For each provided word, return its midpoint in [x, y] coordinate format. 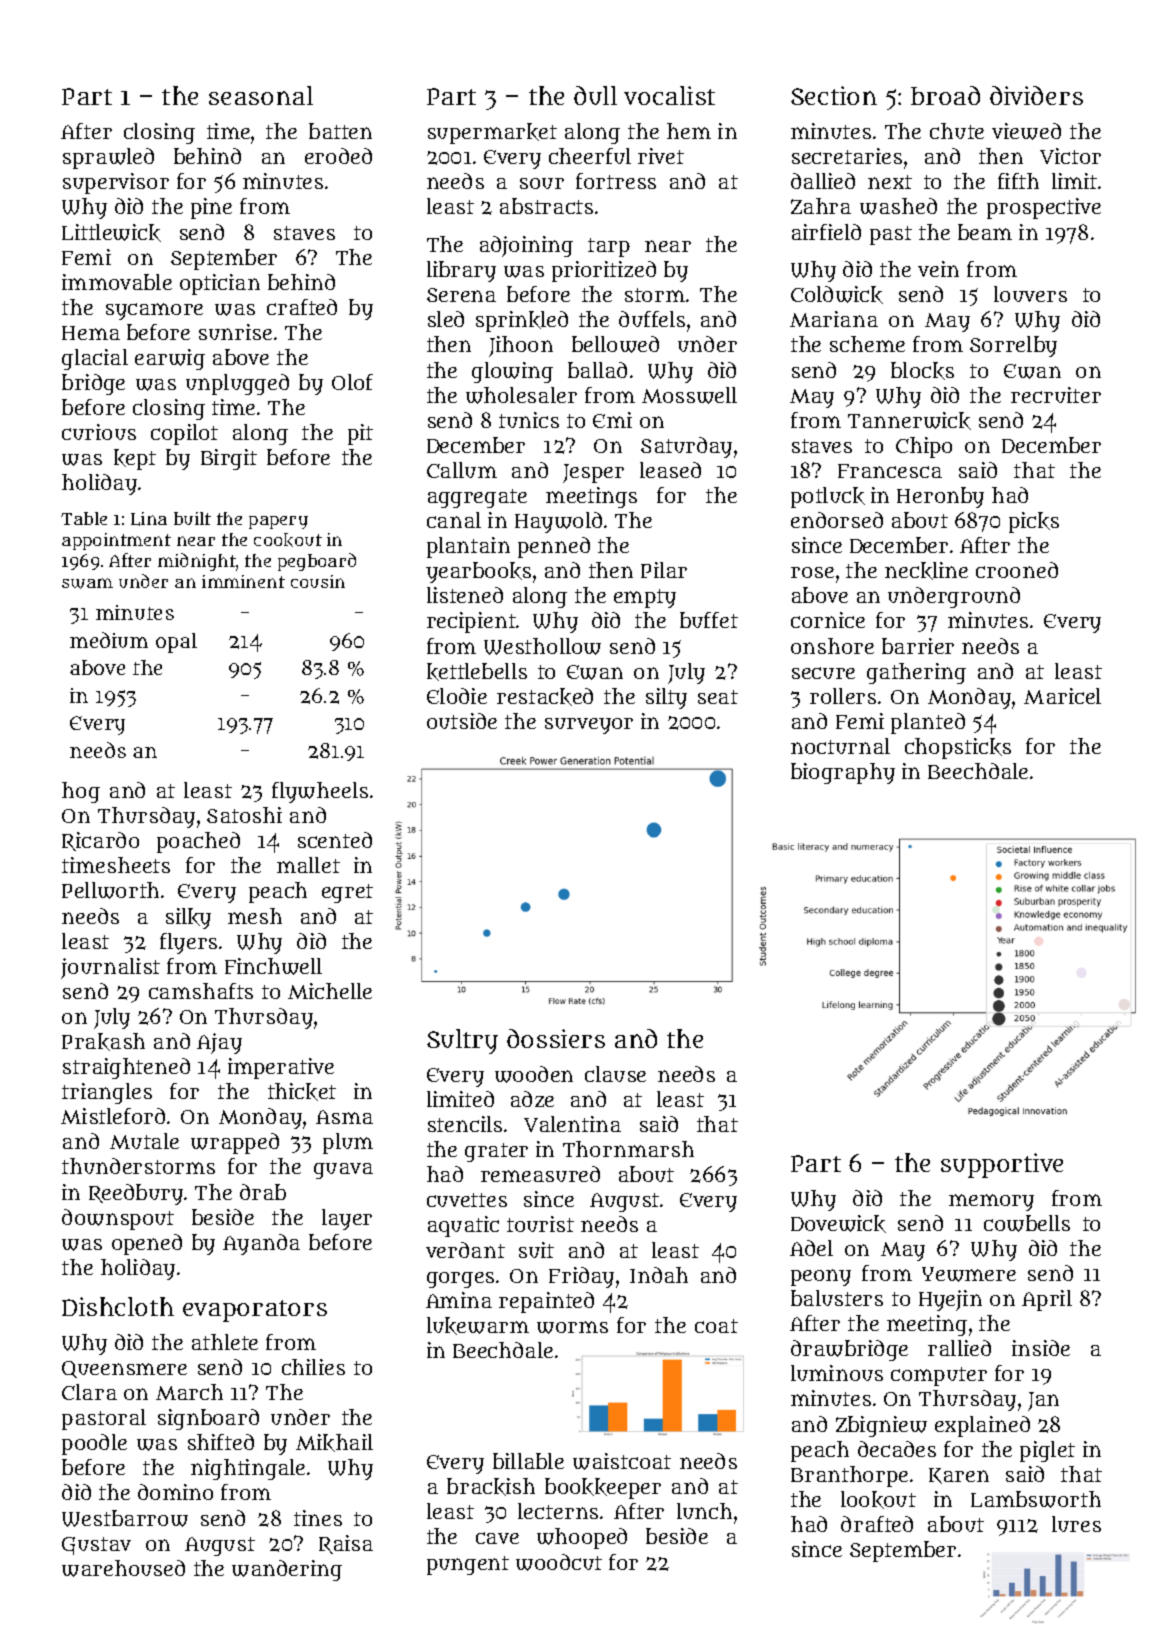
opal [176, 643]
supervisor [116, 183]
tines [318, 1518]
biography [843, 773]
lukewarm [478, 1326]
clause [615, 1074]
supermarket [492, 133]
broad [945, 95]
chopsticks [958, 748]
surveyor [589, 726]
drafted [877, 1524]
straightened [126, 1068]
